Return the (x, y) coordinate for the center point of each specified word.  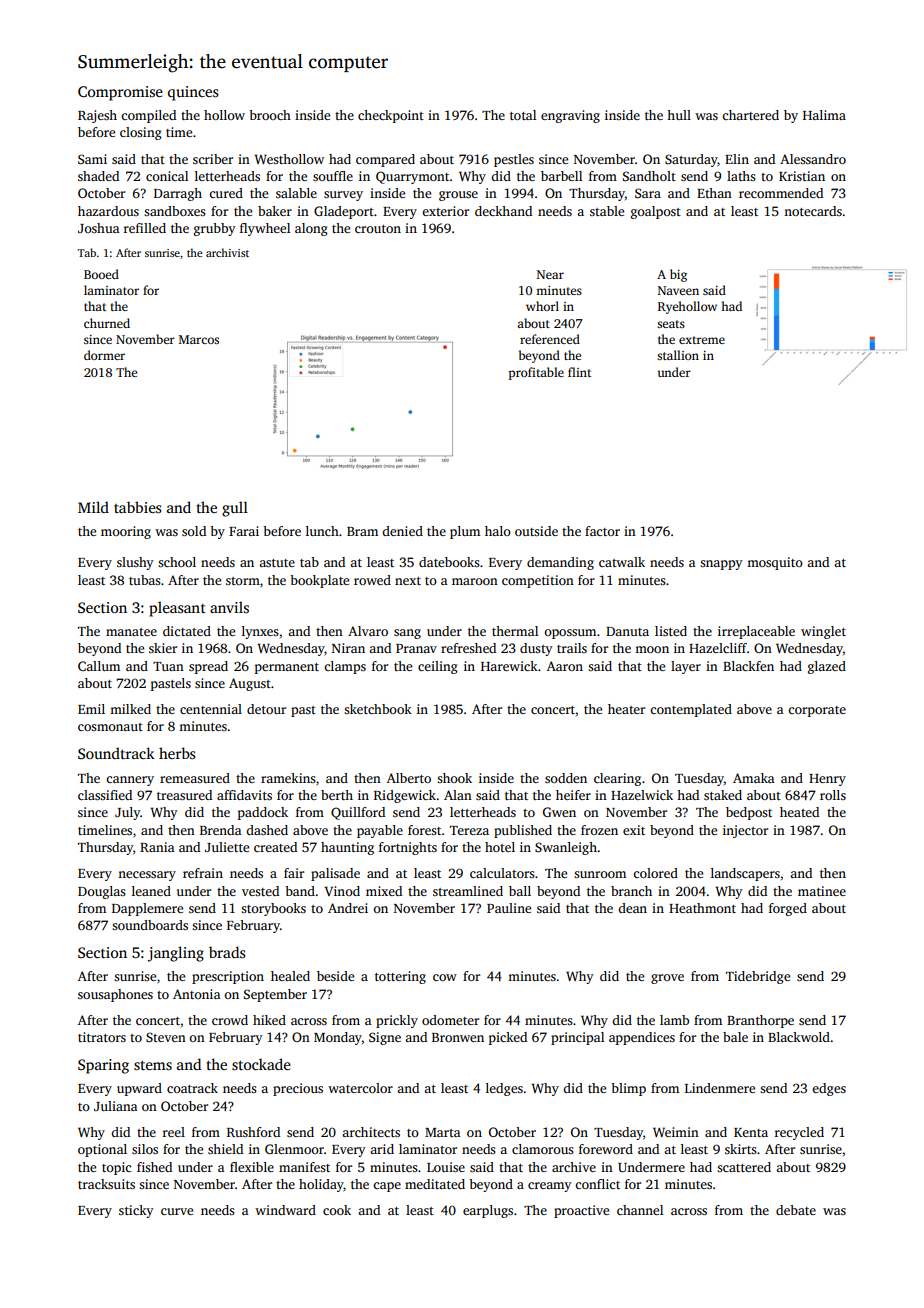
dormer (104, 355)
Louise (446, 1167)
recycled (799, 1133)
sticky (136, 1211)
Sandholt (649, 176)
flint (579, 372)
